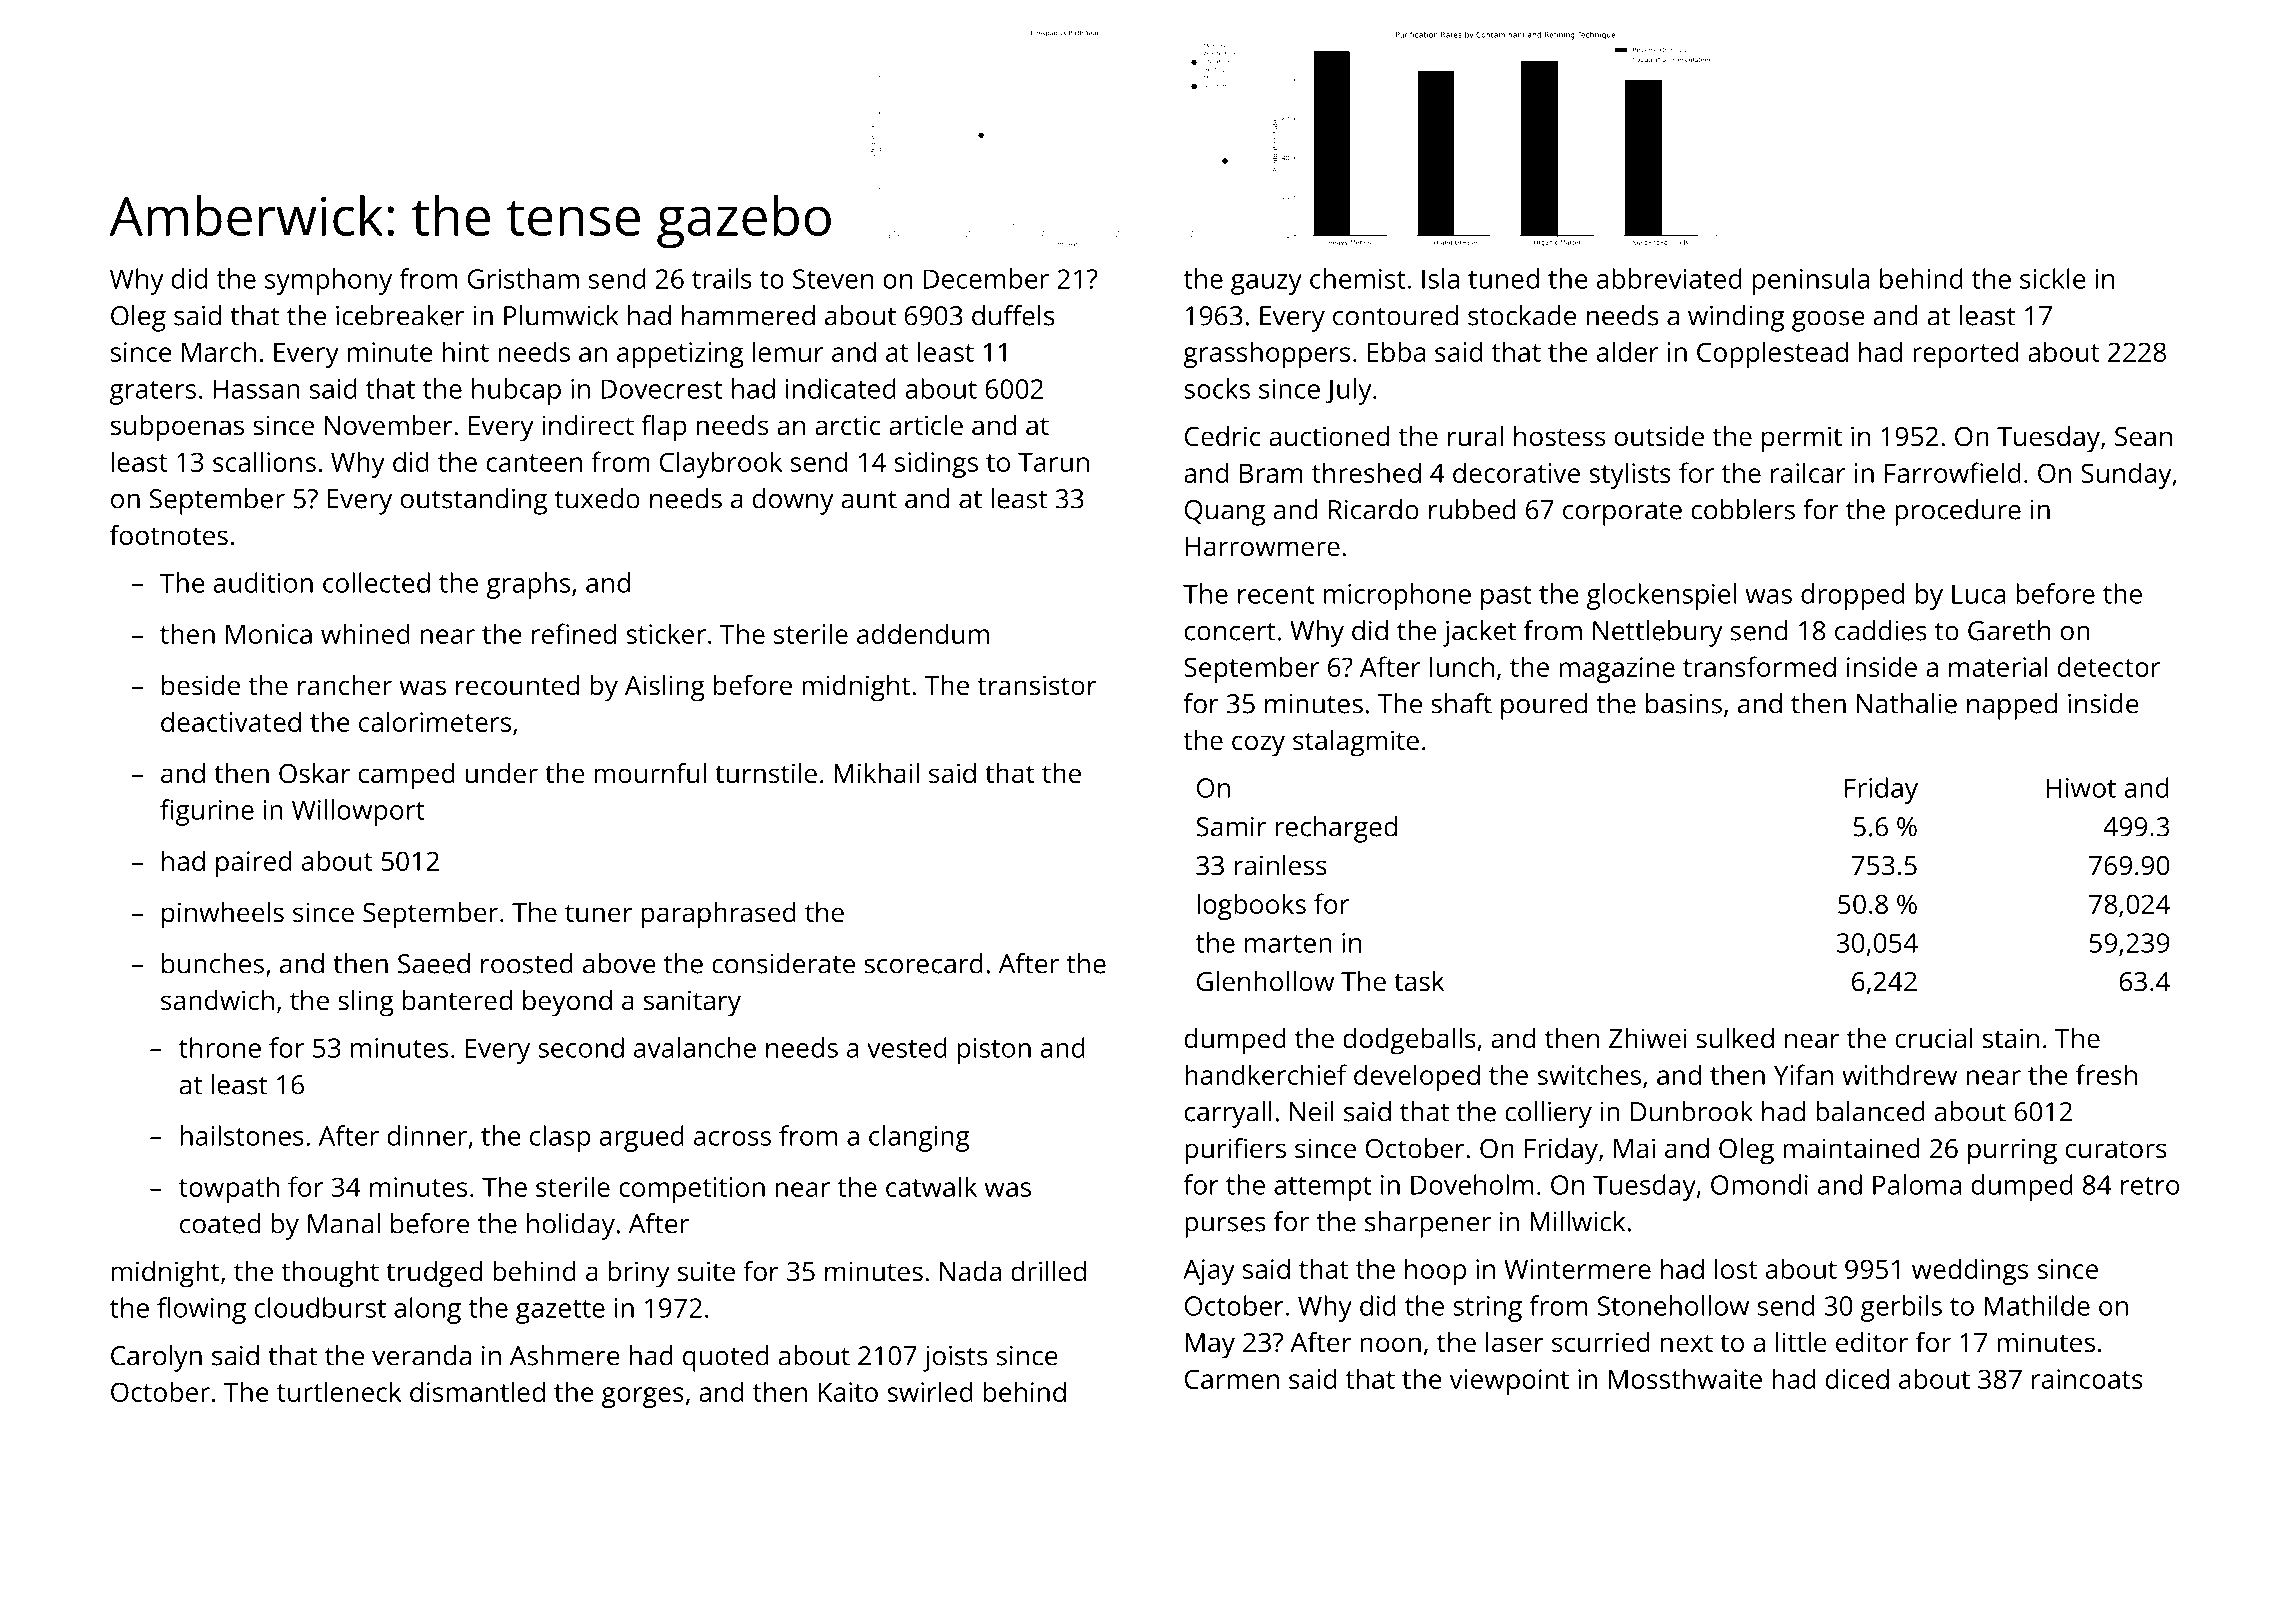 Image resolution: width=2292 pixels, height=1620 pixels. I want to click on joists, so click(955, 1359).
